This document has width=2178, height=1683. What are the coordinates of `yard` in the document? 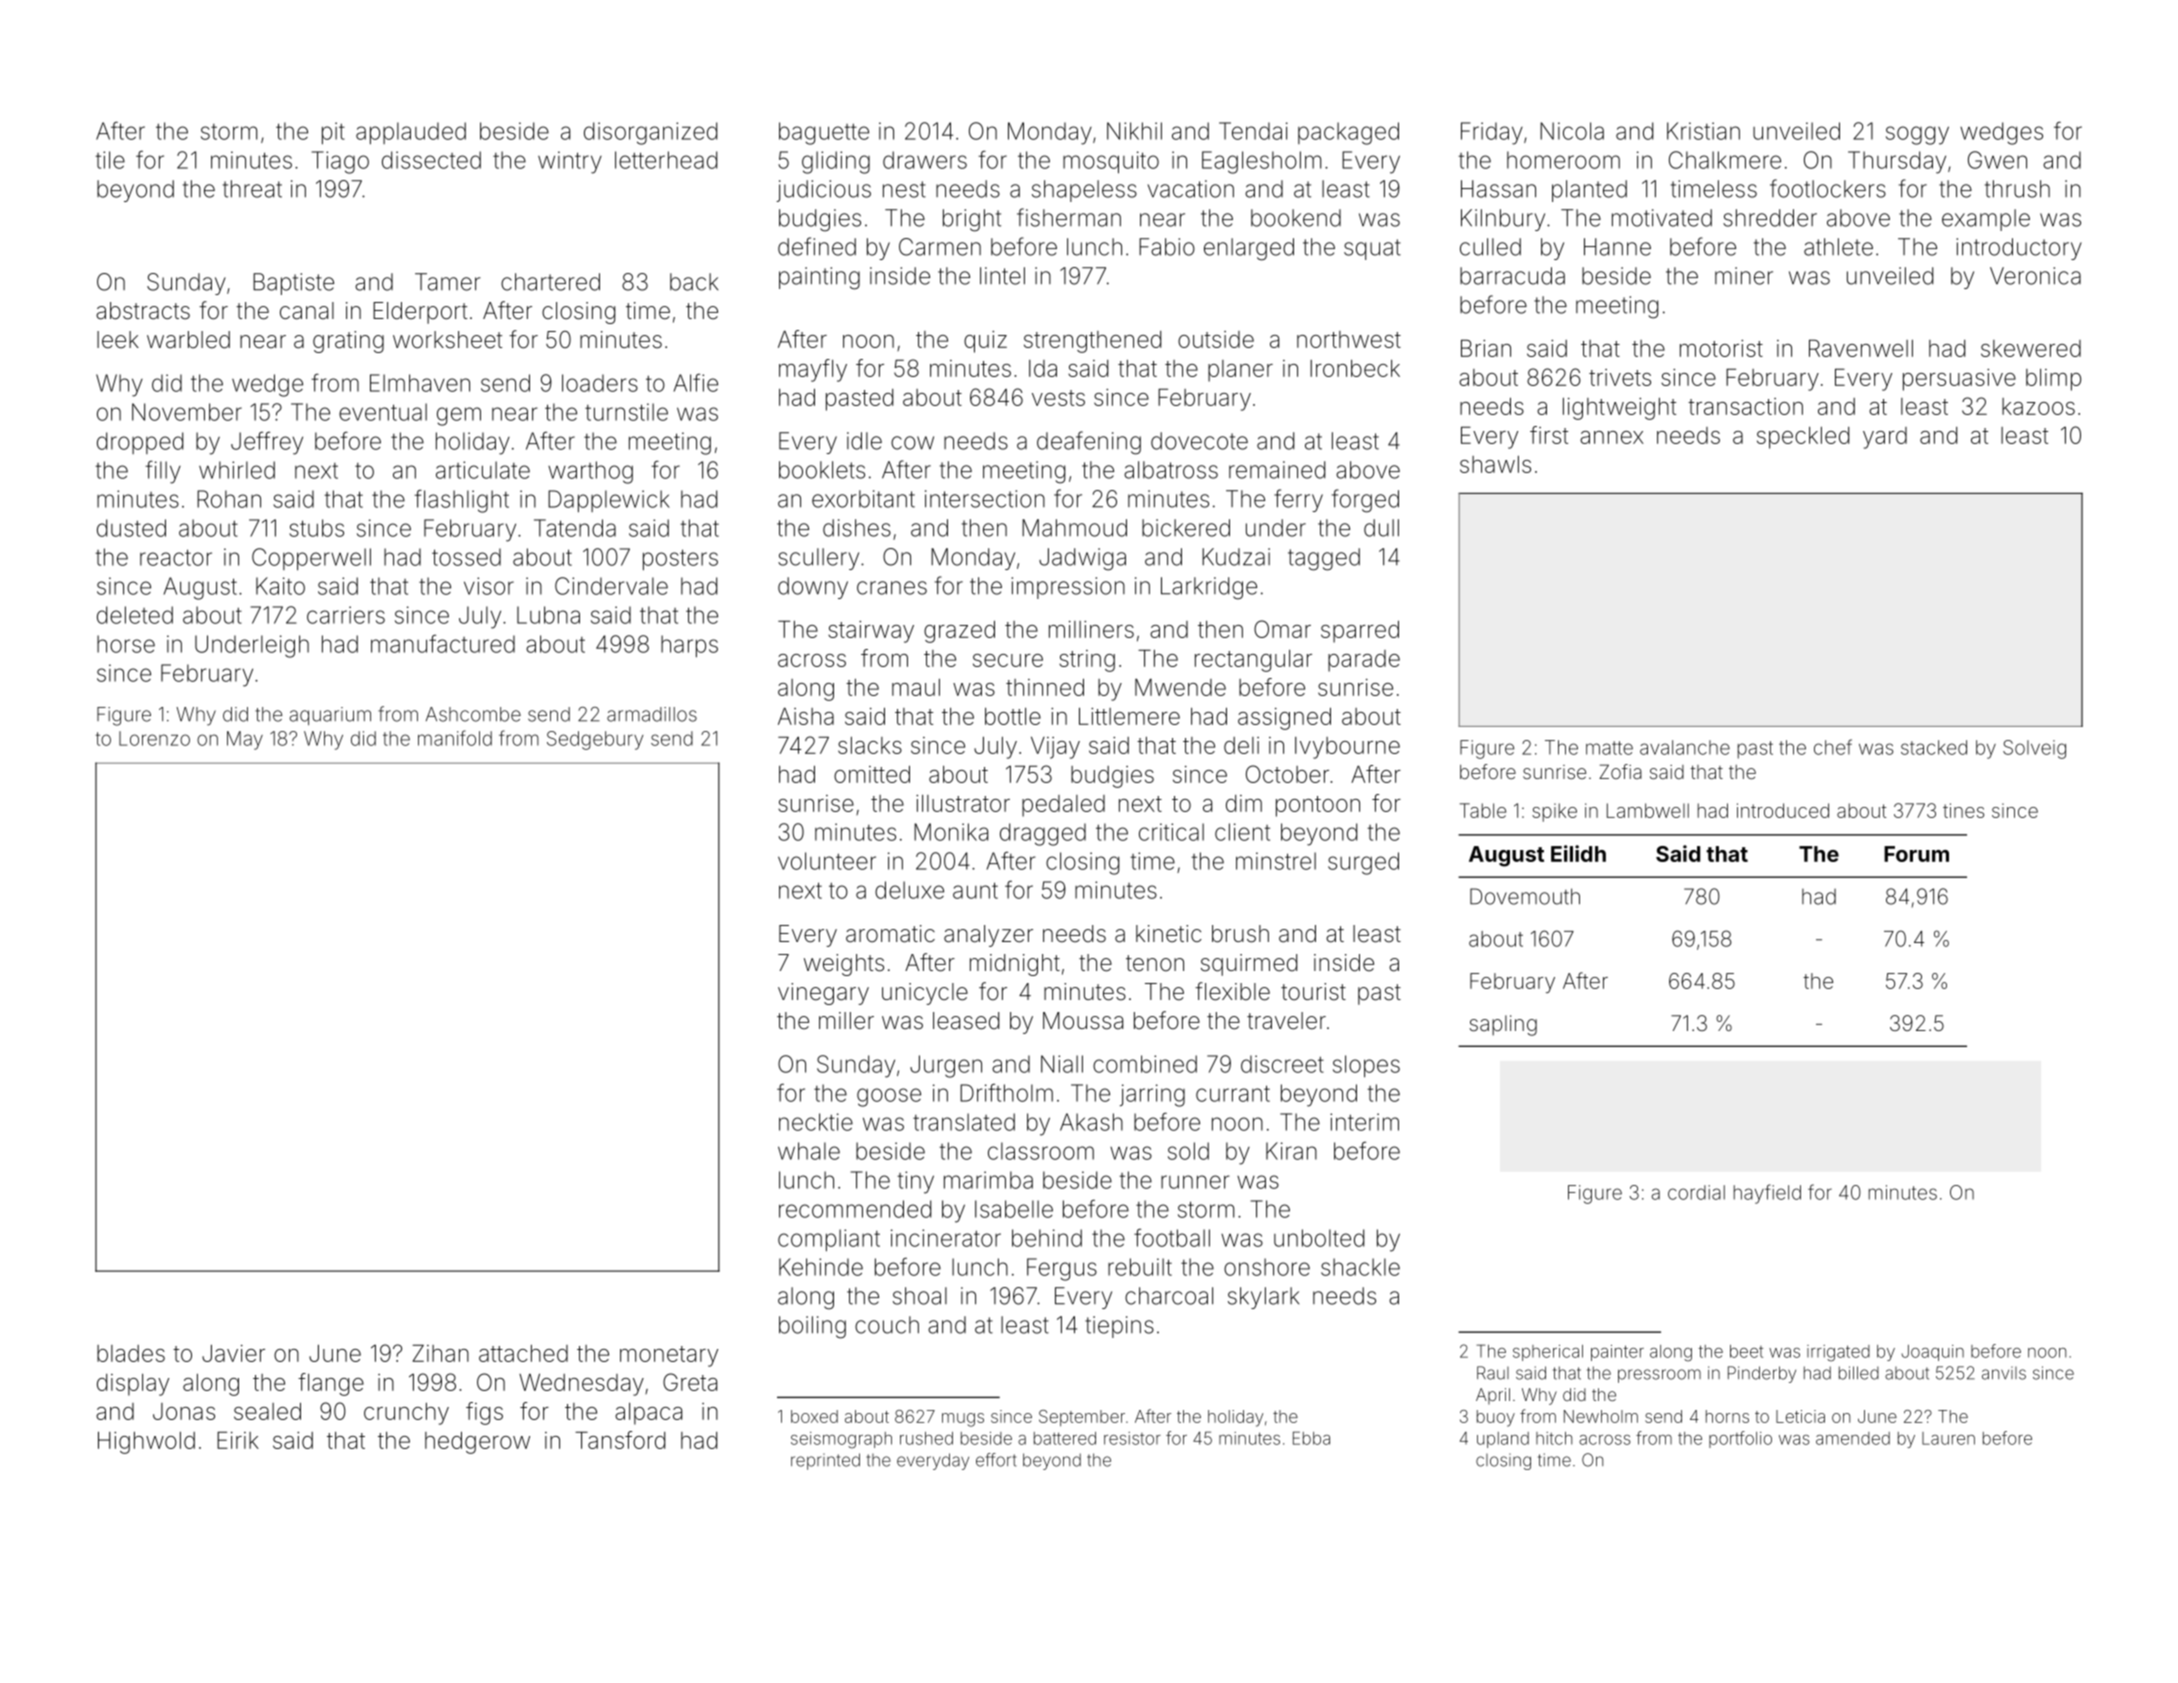 It's located at (1885, 438).
